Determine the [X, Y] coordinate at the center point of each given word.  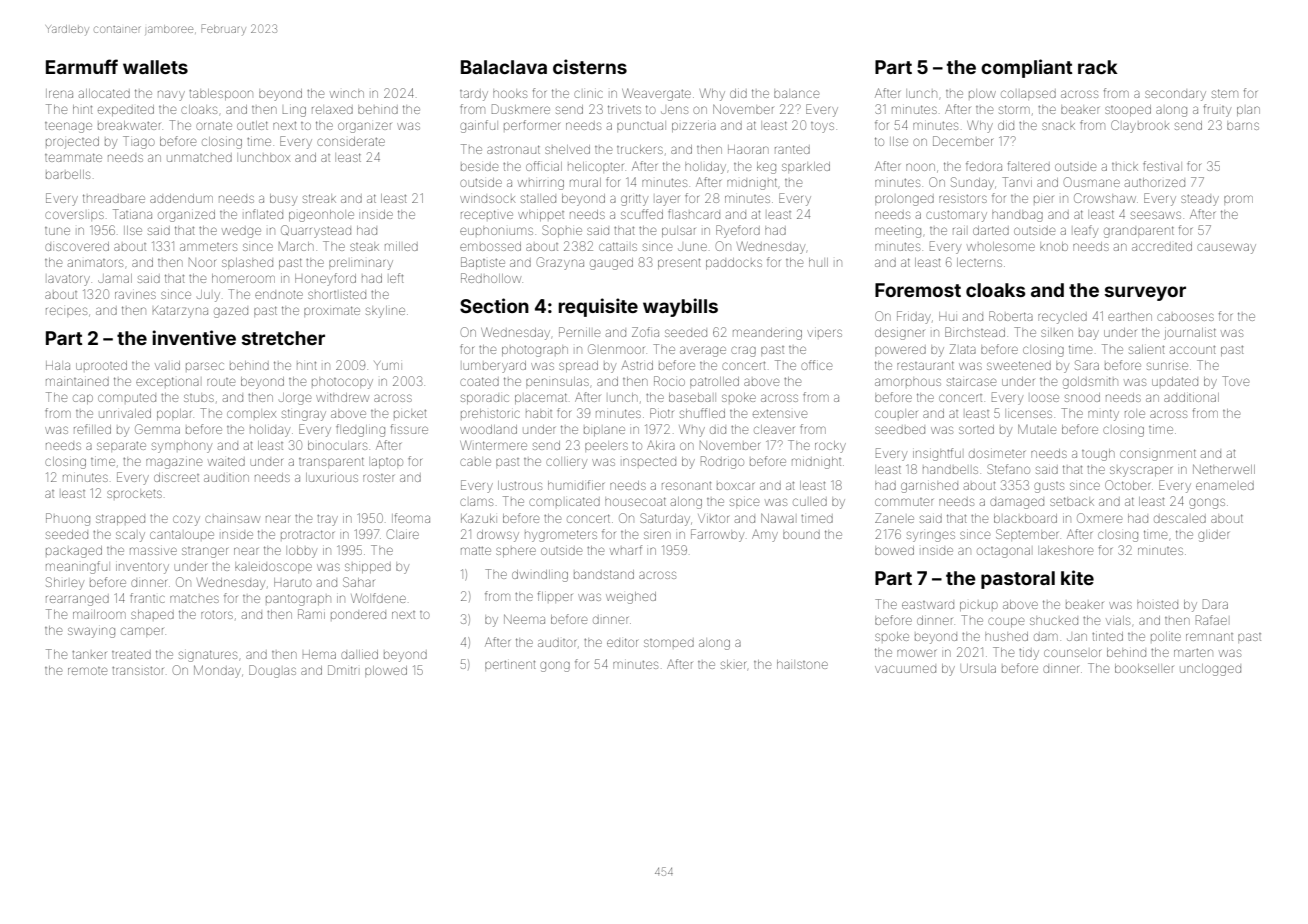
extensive [780, 414]
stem [1225, 93]
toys [822, 127]
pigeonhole [321, 216]
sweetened [1019, 365]
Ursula [978, 668]
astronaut [513, 149]
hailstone [802, 664]
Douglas [272, 671]
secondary [1175, 95]
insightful [937, 454]
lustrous [520, 485]
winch [347, 94]
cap [83, 399]
